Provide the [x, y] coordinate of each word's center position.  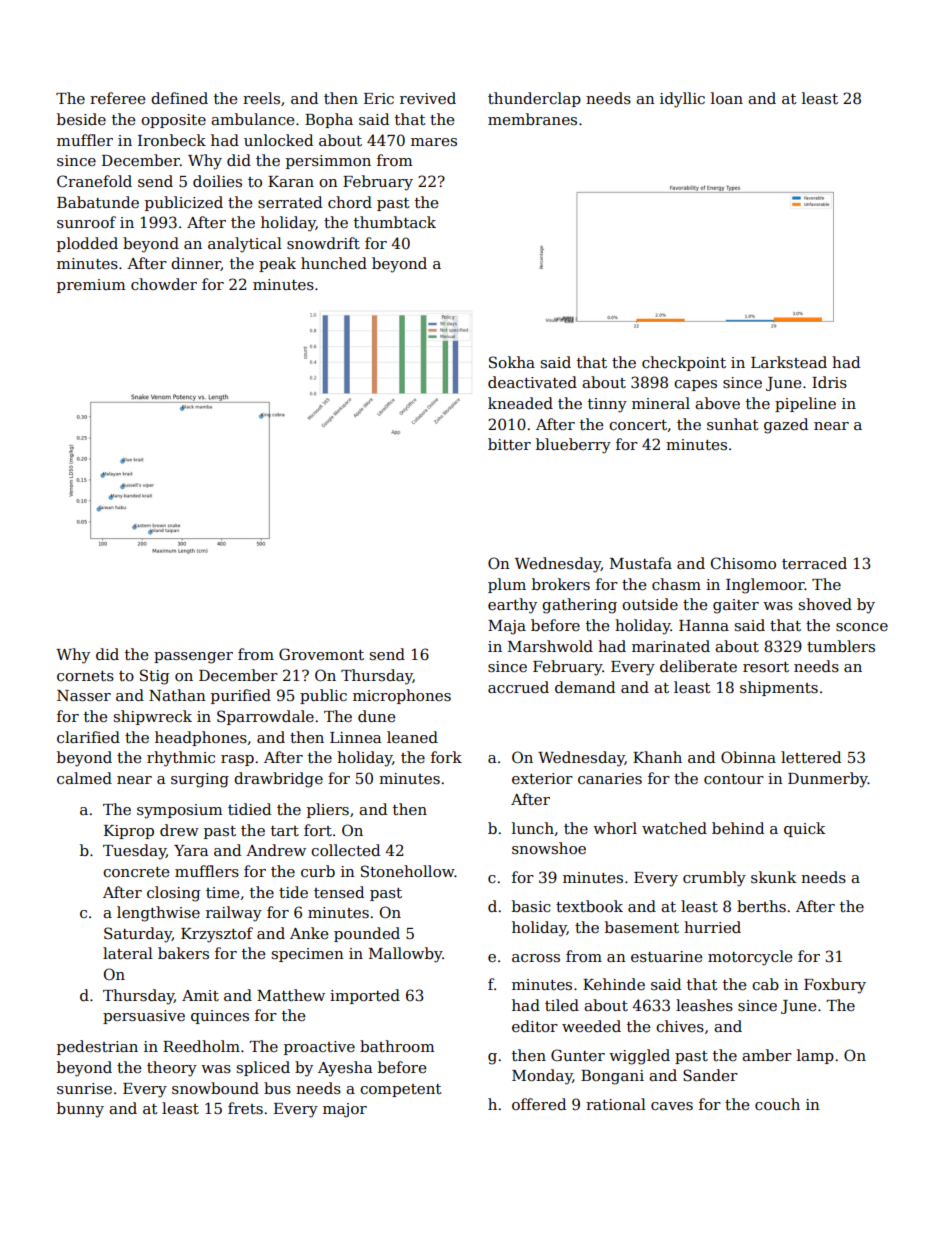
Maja [507, 627]
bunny [80, 1110]
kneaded [520, 403]
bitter [509, 444]
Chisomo [743, 563]
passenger [193, 658]
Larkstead [789, 362]
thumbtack [395, 222]
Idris [829, 382]
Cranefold [94, 181]
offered [539, 1104]
